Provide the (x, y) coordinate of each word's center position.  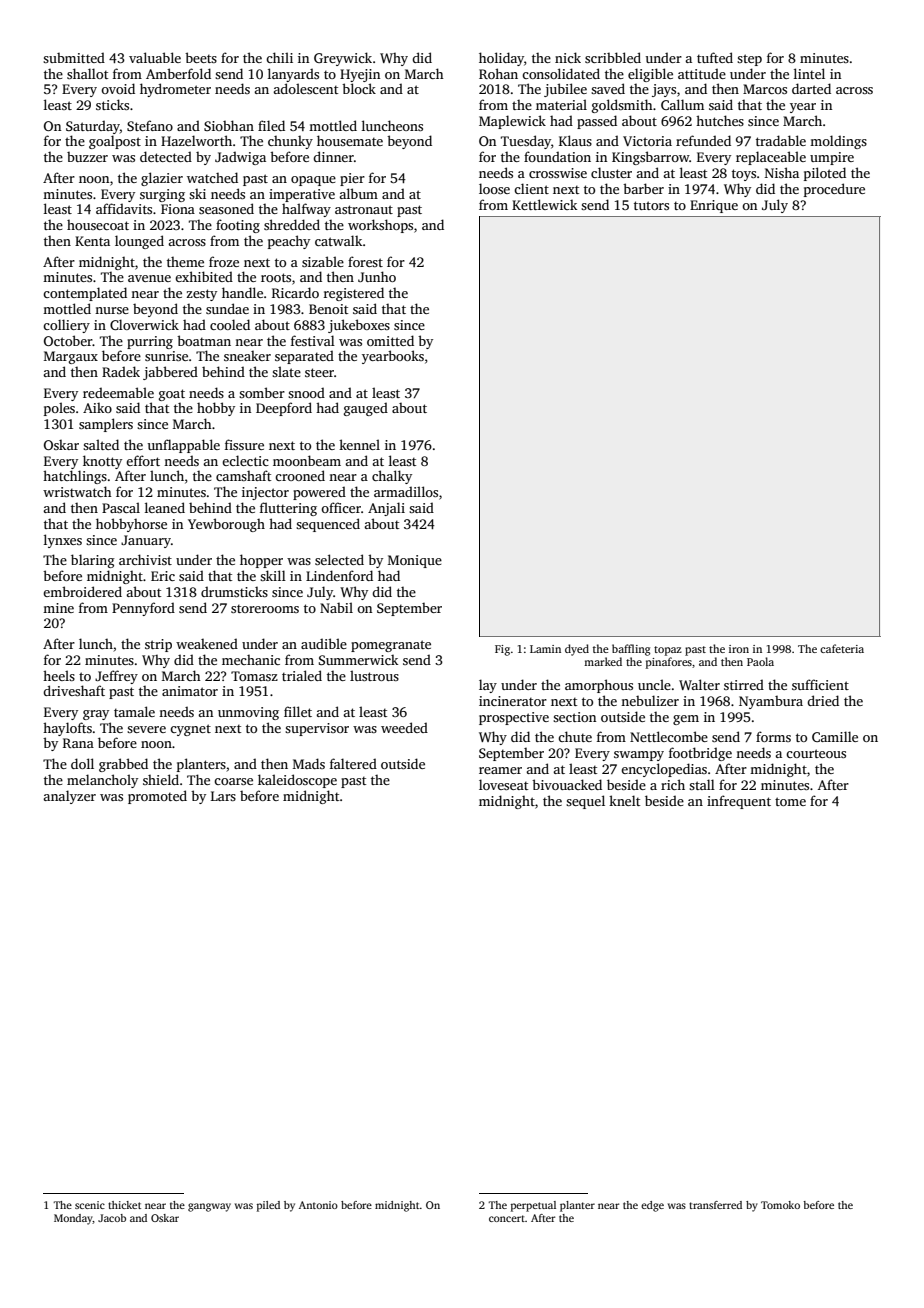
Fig (502, 650)
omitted (390, 340)
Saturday (93, 127)
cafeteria (842, 648)
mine (58, 608)
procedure (834, 190)
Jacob (112, 1218)
